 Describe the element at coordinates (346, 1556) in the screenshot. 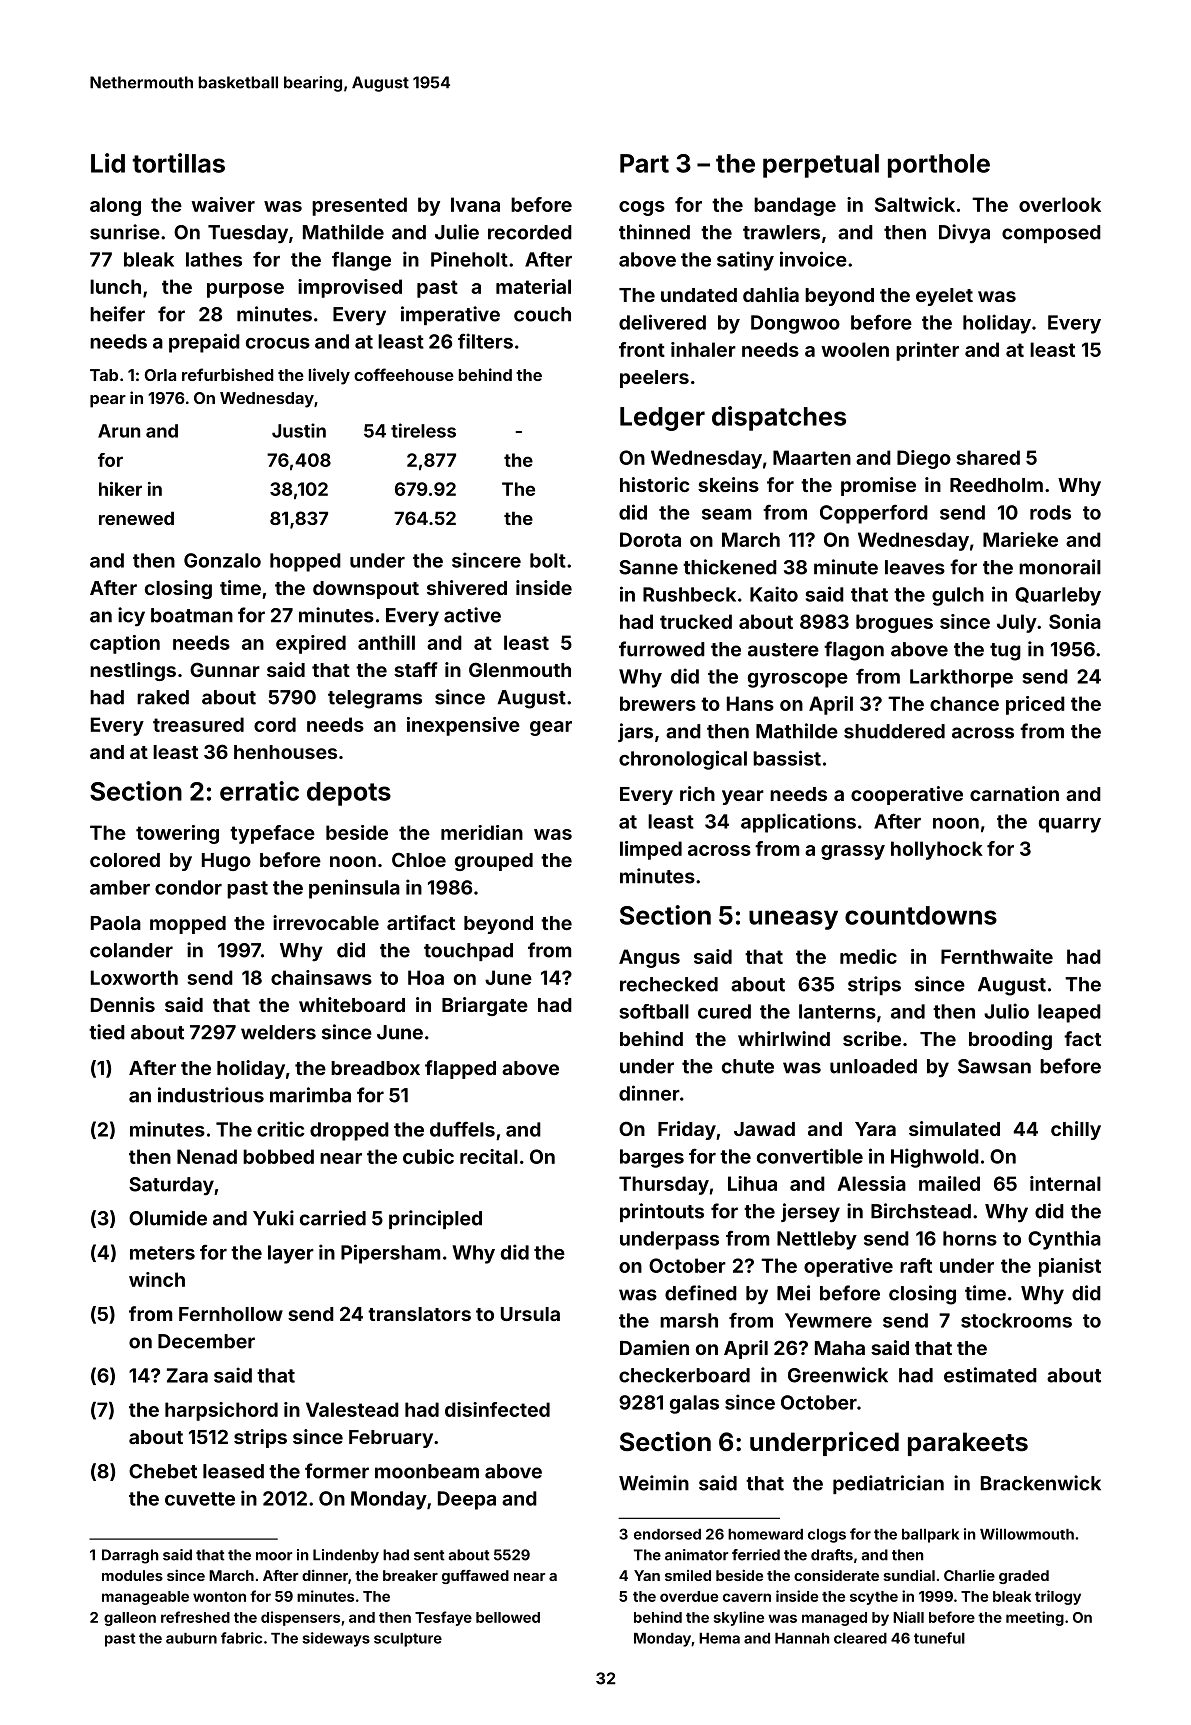

I see `Lindenby` at that location.
